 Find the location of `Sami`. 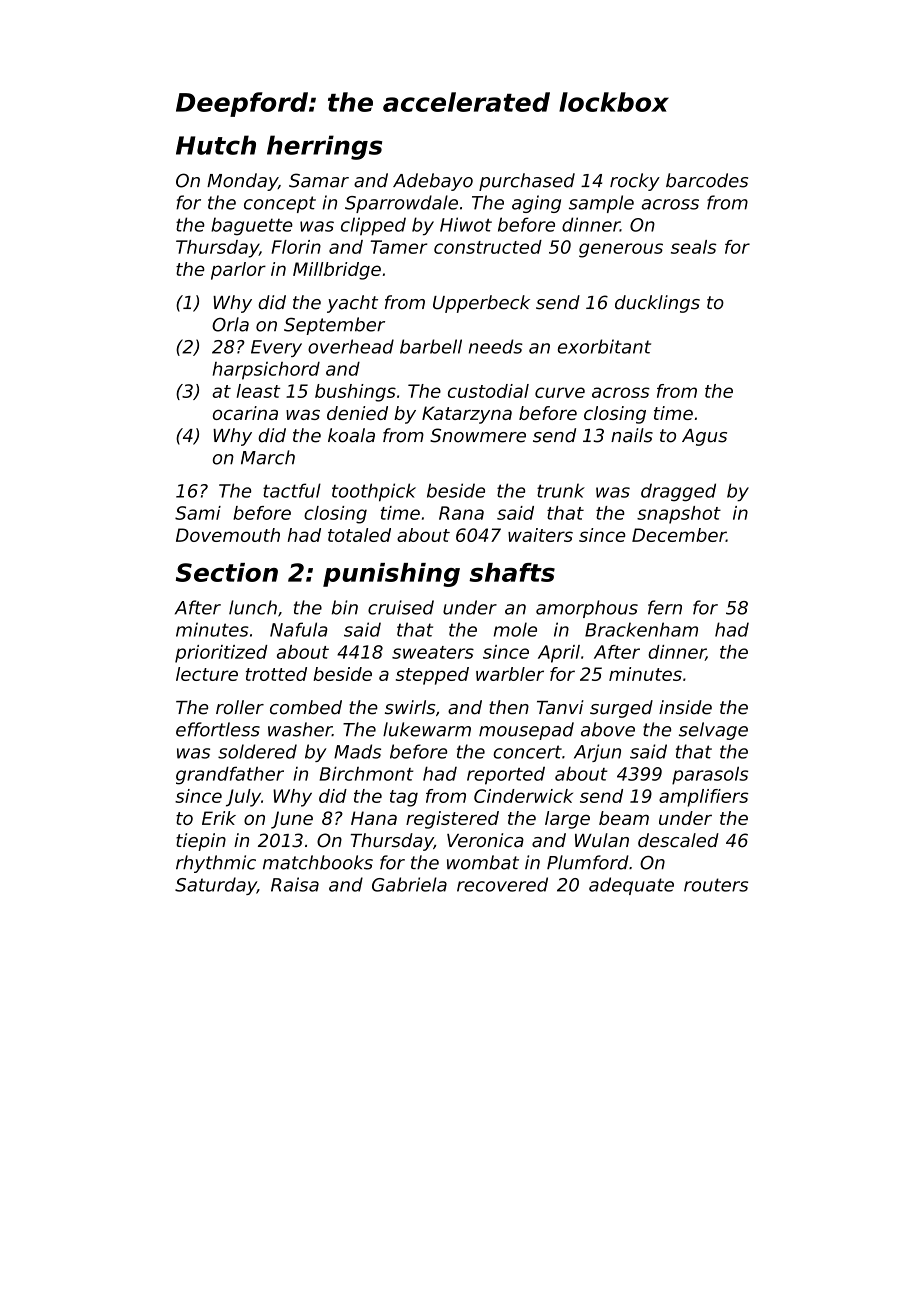

Sami is located at coordinates (198, 513).
